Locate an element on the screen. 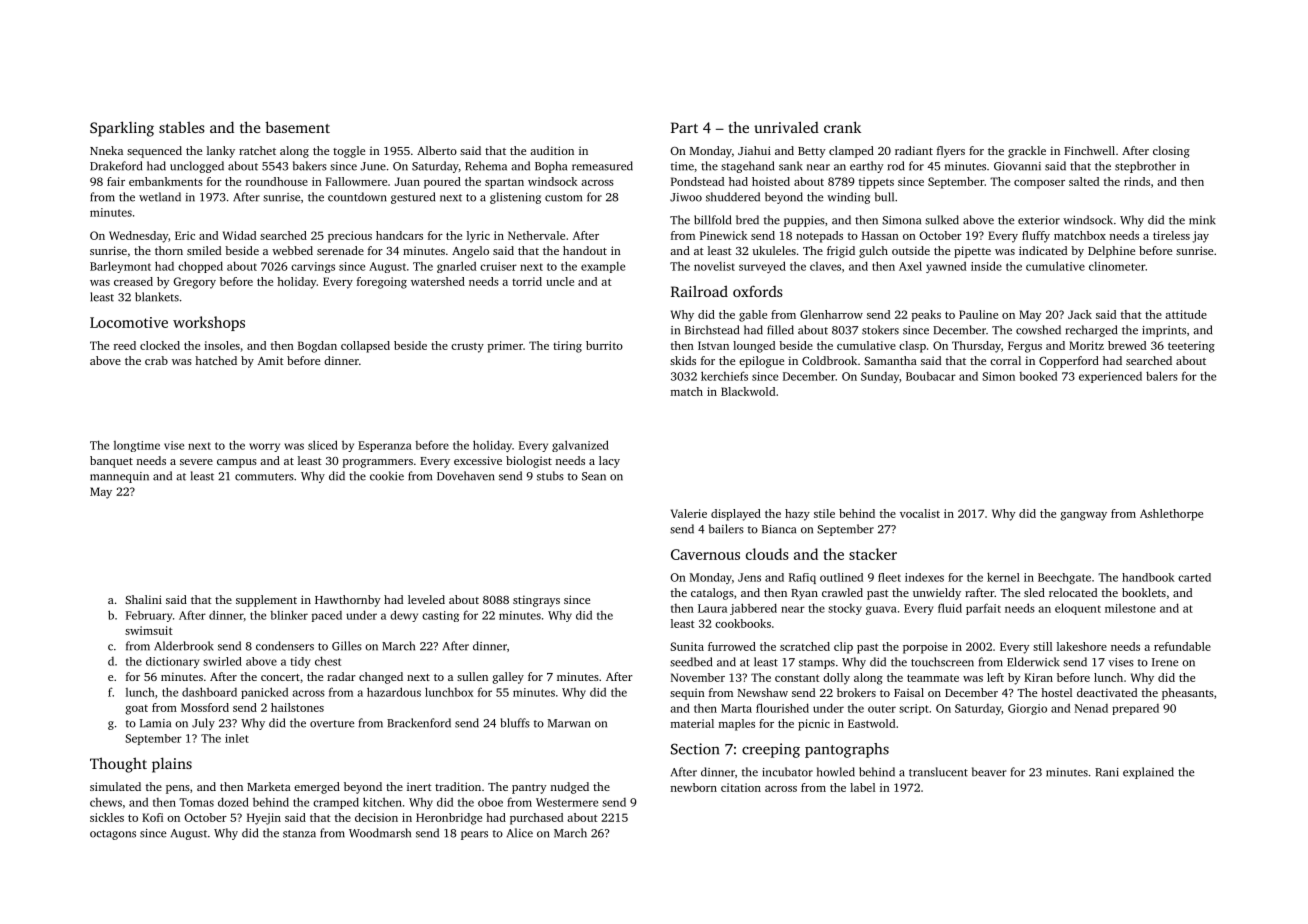 The image size is (1308, 924). Marwan is located at coordinates (569, 723).
